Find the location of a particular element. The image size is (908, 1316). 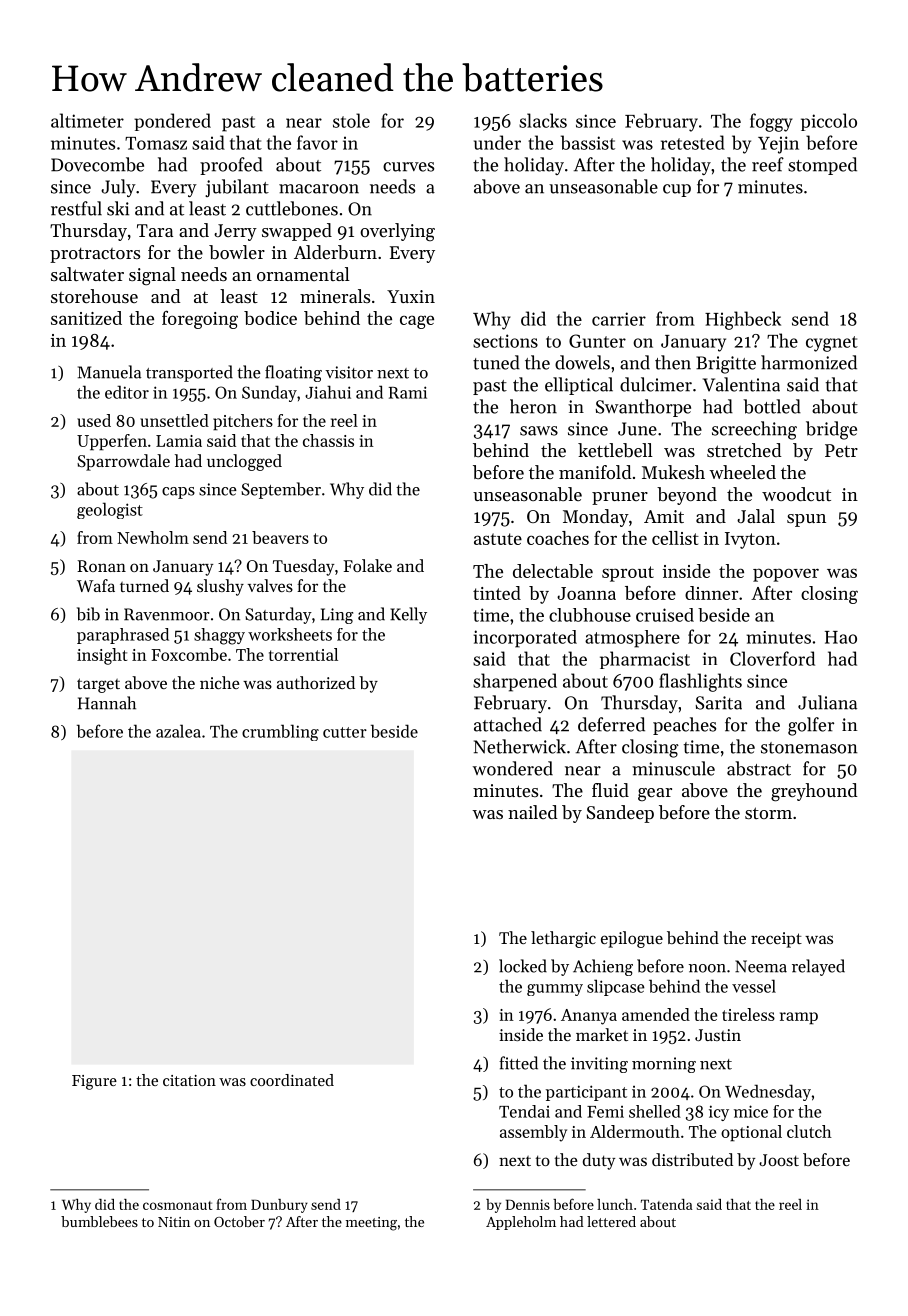

storm is located at coordinates (768, 813).
